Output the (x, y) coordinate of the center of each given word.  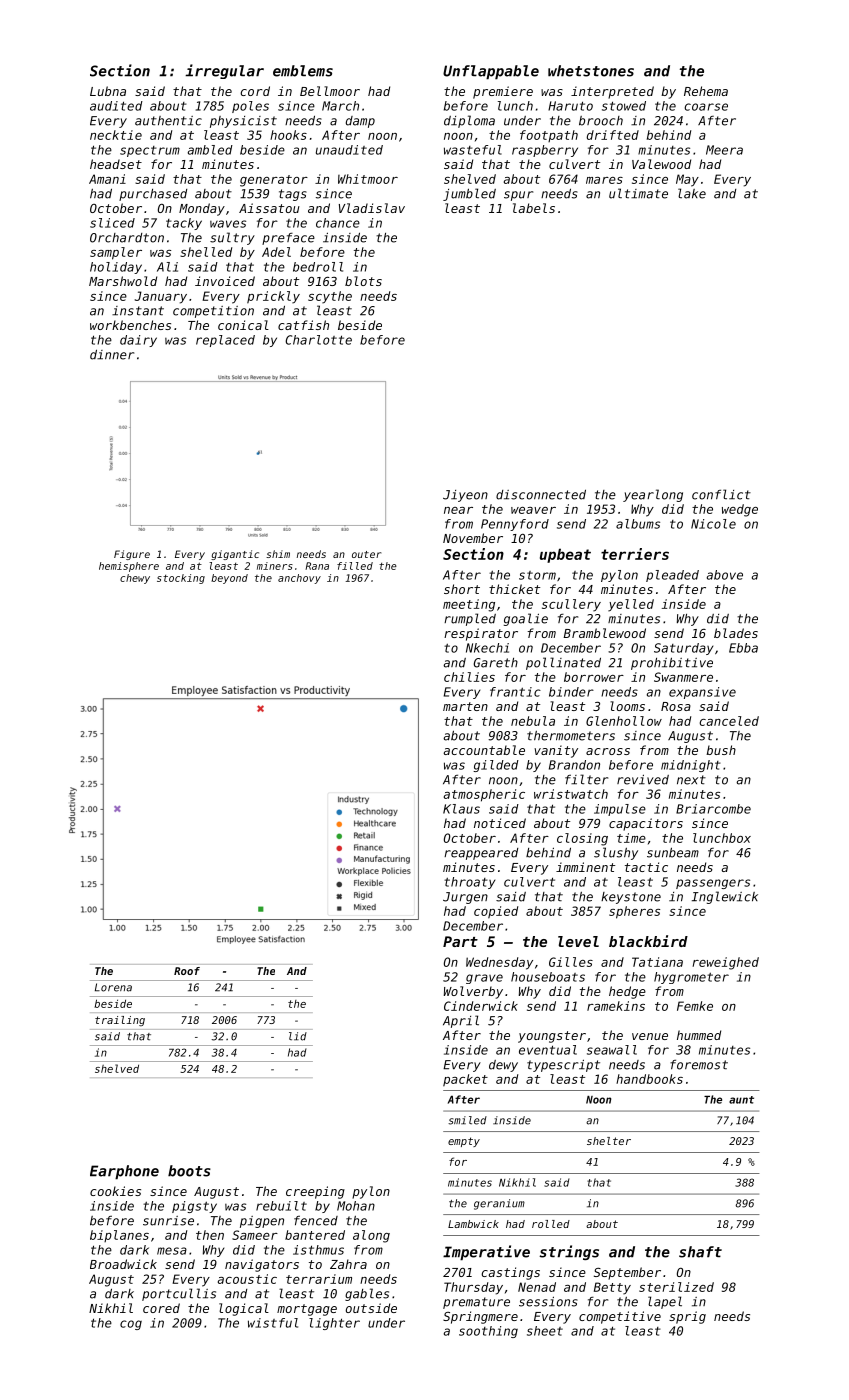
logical (244, 1309)
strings (569, 1252)
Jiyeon (465, 496)
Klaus (461, 809)
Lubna (108, 91)
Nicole (713, 524)
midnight (691, 766)
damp (360, 122)
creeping (315, 1192)
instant (138, 311)
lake (692, 193)
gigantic (235, 555)
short (462, 589)
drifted (613, 135)
